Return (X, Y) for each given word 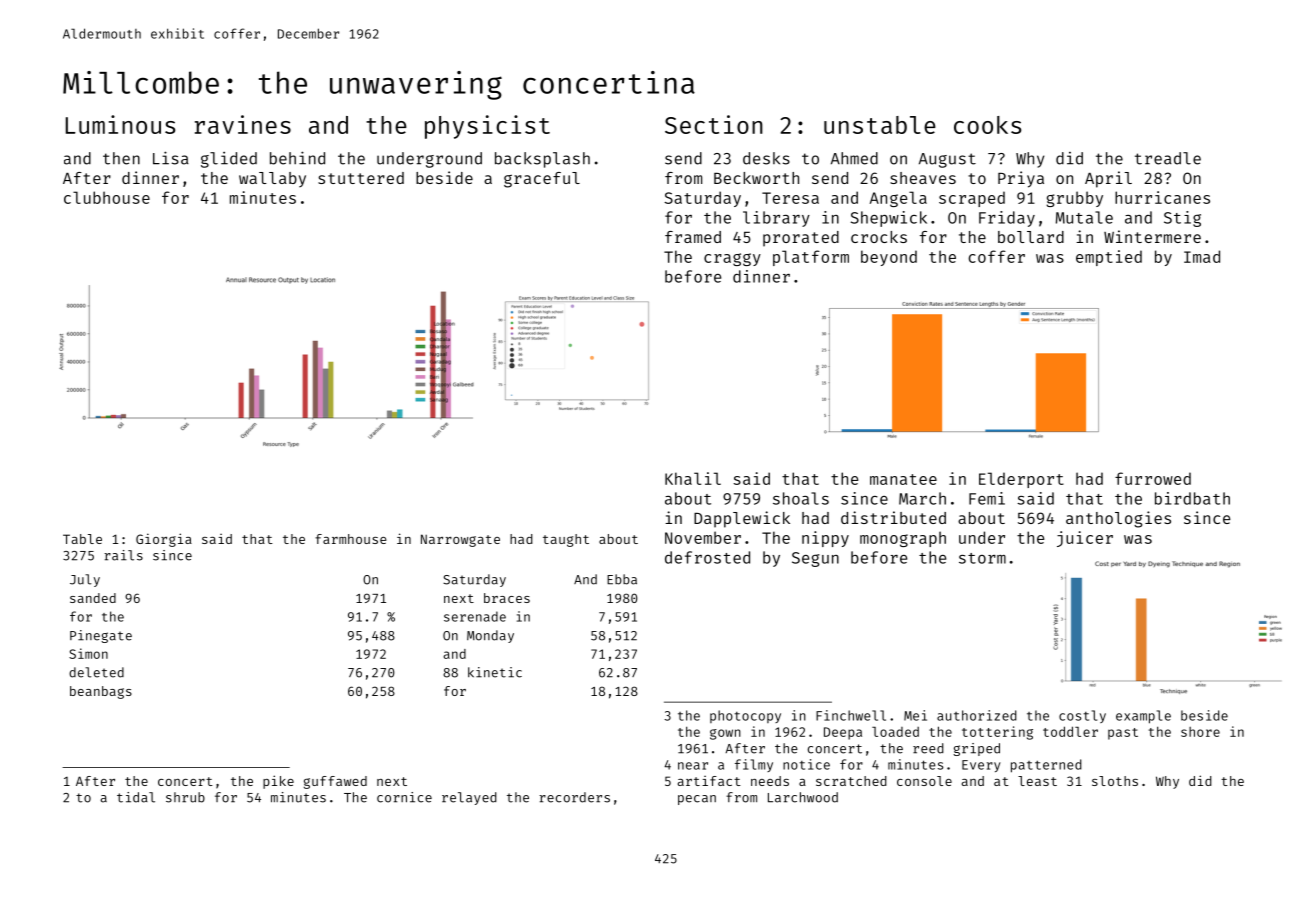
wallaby (272, 179)
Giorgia (164, 540)
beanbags (101, 692)
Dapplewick (742, 519)
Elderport (1021, 480)
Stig (1182, 219)
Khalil (693, 478)
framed (693, 237)
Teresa (790, 198)
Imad (1202, 256)
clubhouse (107, 197)
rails (123, 555)
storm (982, 558)
